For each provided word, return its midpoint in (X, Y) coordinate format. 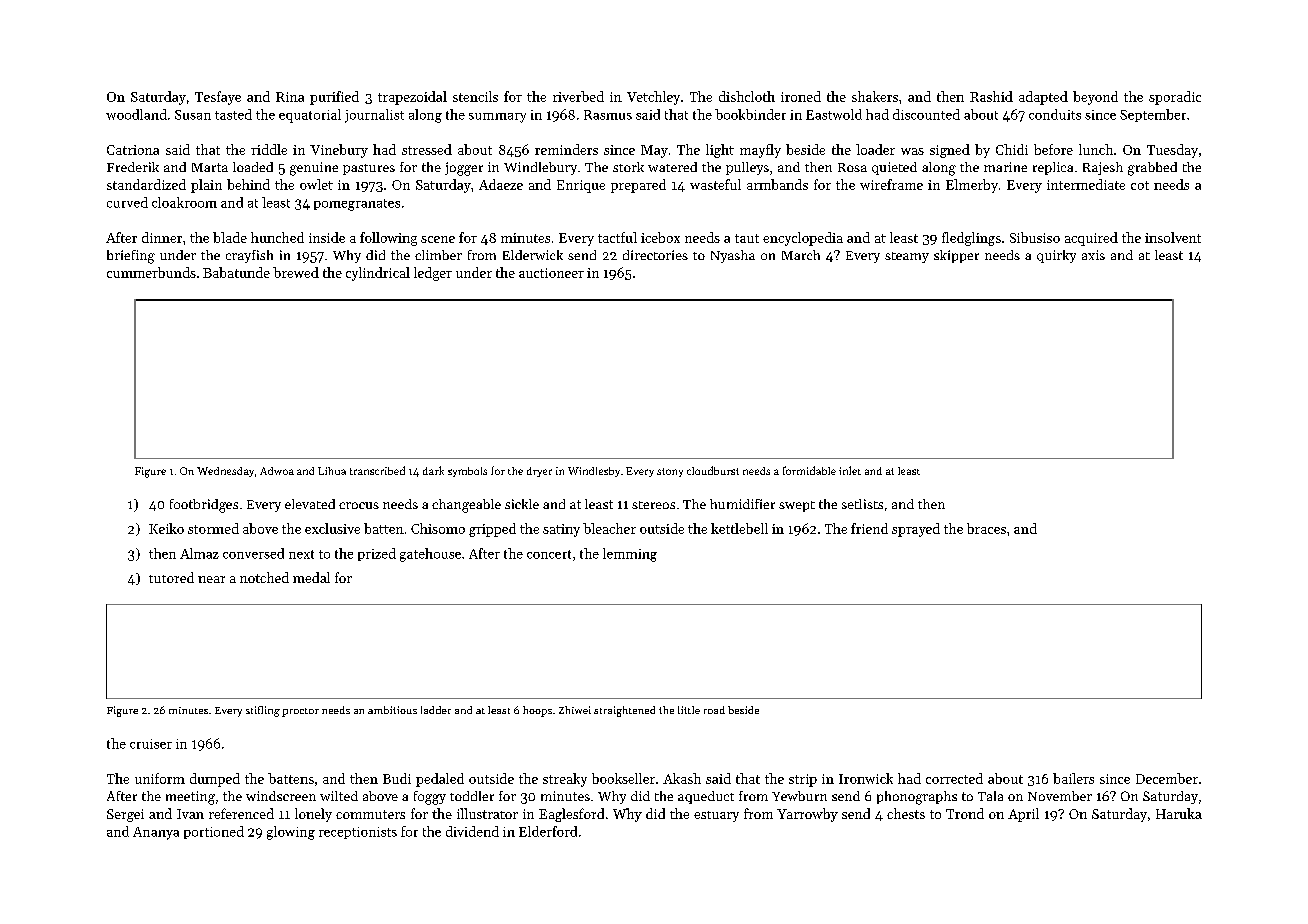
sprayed (916, 530)
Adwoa (277, 471)
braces (986, 528)
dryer (539, 472)
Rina (290, 97)
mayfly (760, 151)
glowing (291, 833)
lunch (1096, 149)
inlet (850, 470)
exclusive (332, 528)
